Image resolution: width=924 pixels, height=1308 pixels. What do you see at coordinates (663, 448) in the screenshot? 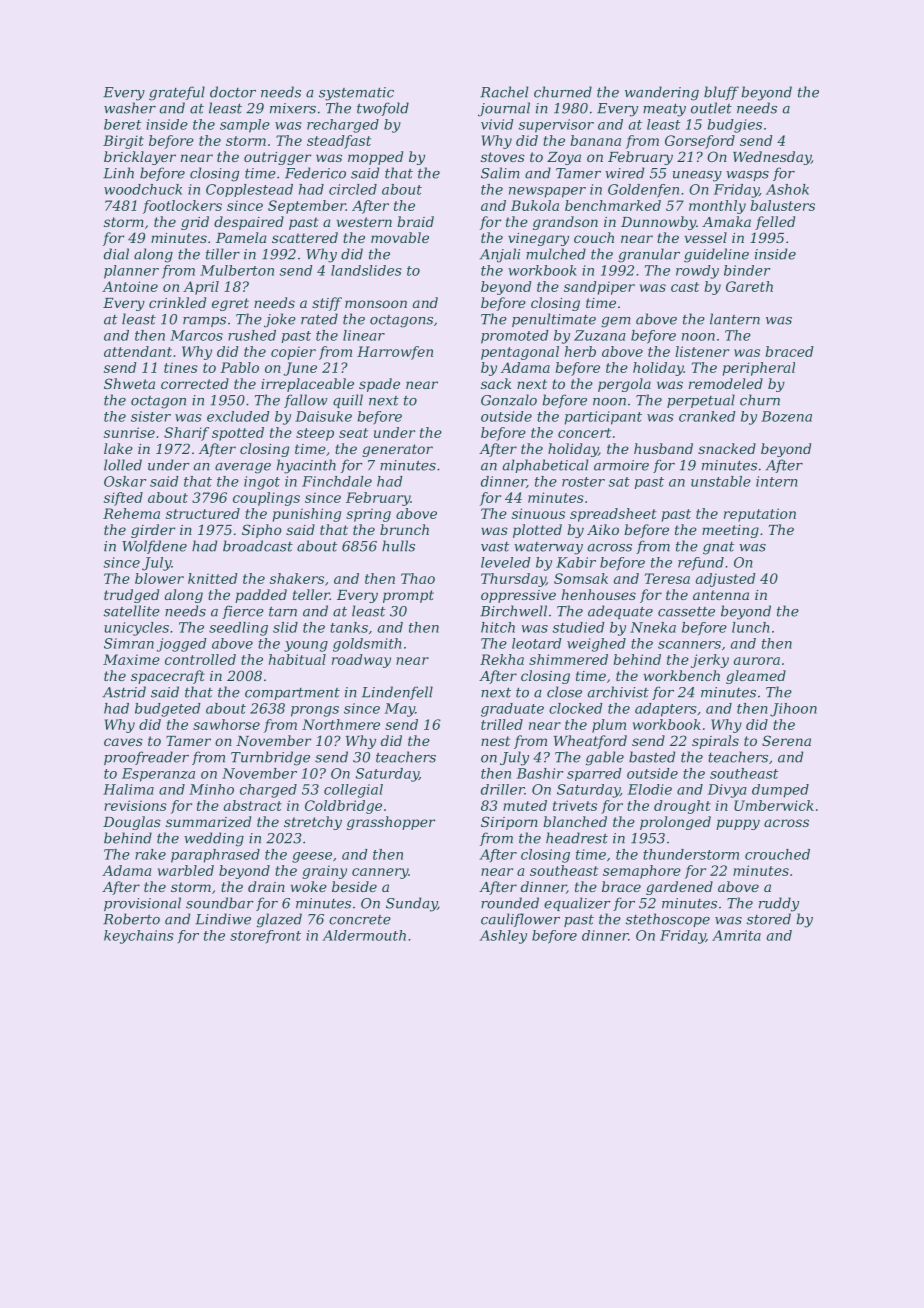
I see `husband` at bounding box center [663, 448].
